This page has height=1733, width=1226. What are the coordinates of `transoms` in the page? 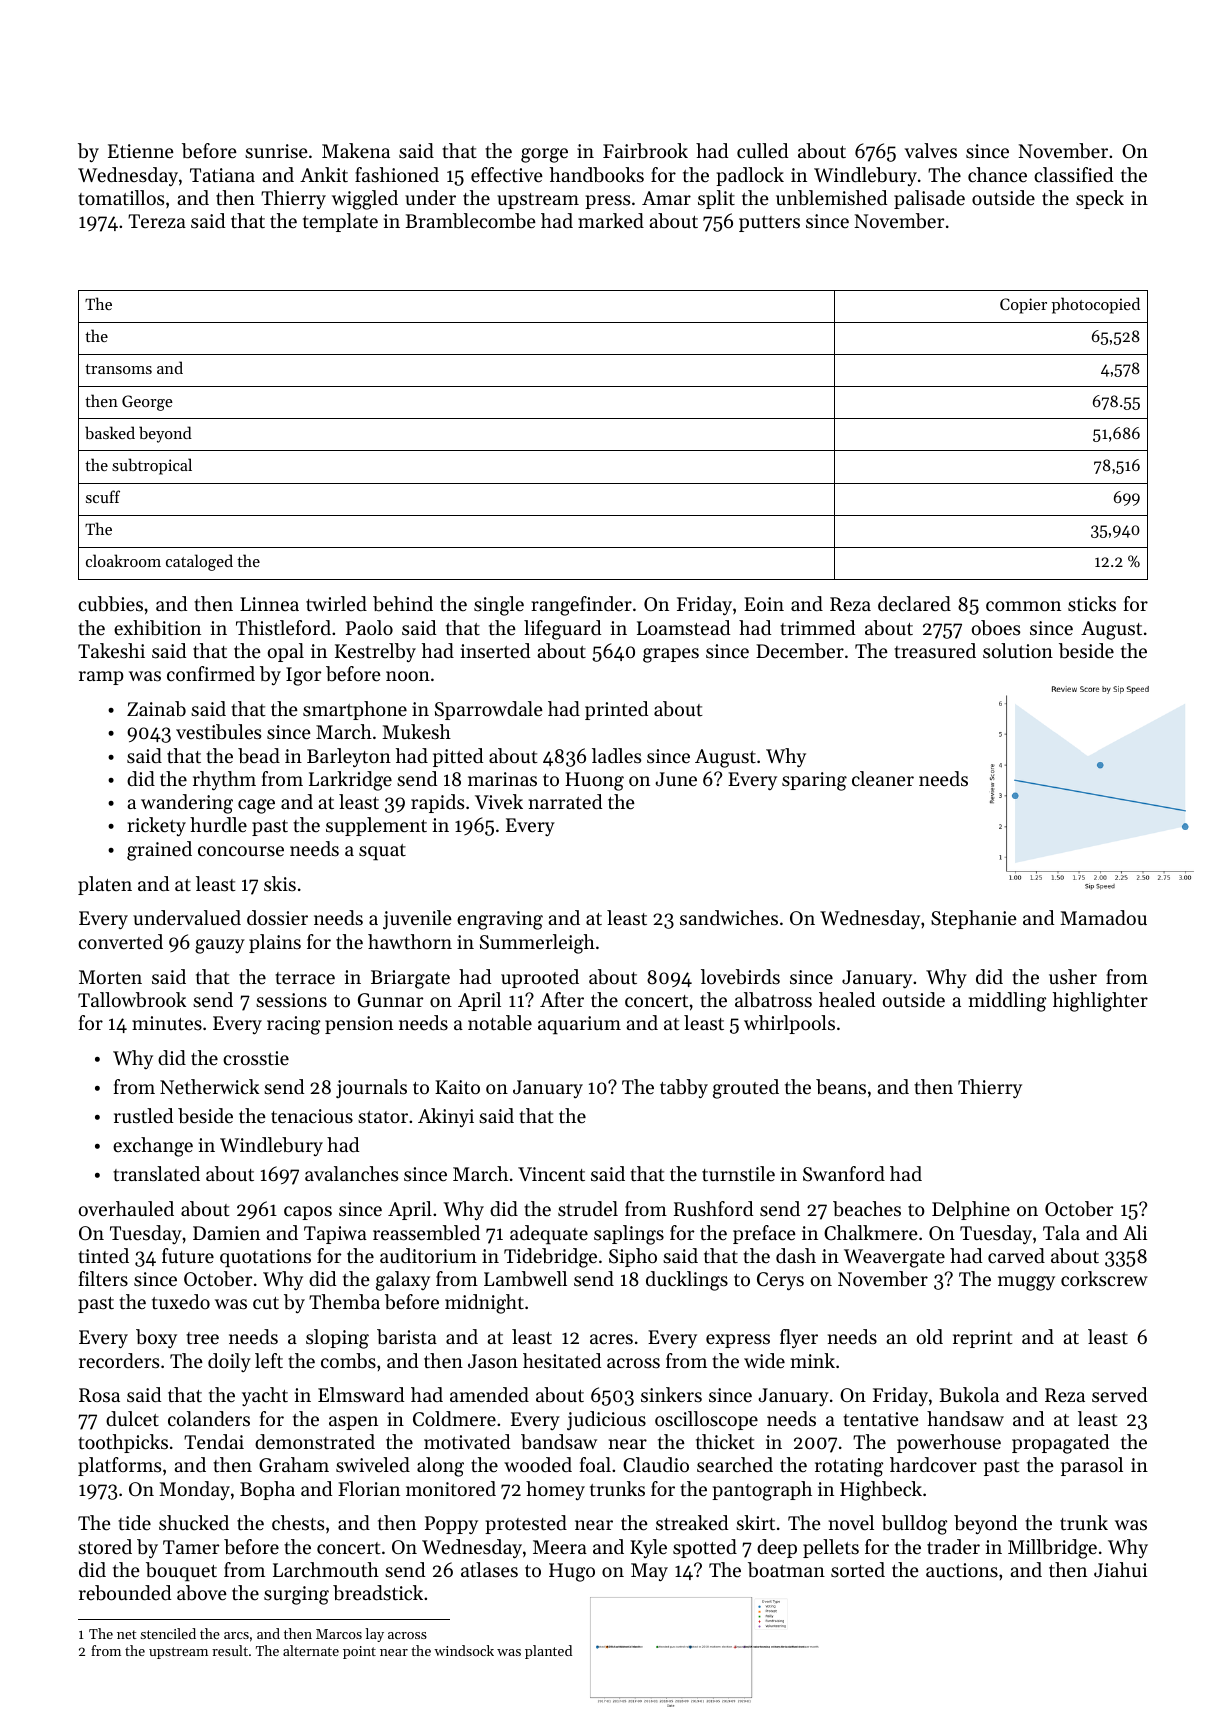 It's located at (118, 369).
